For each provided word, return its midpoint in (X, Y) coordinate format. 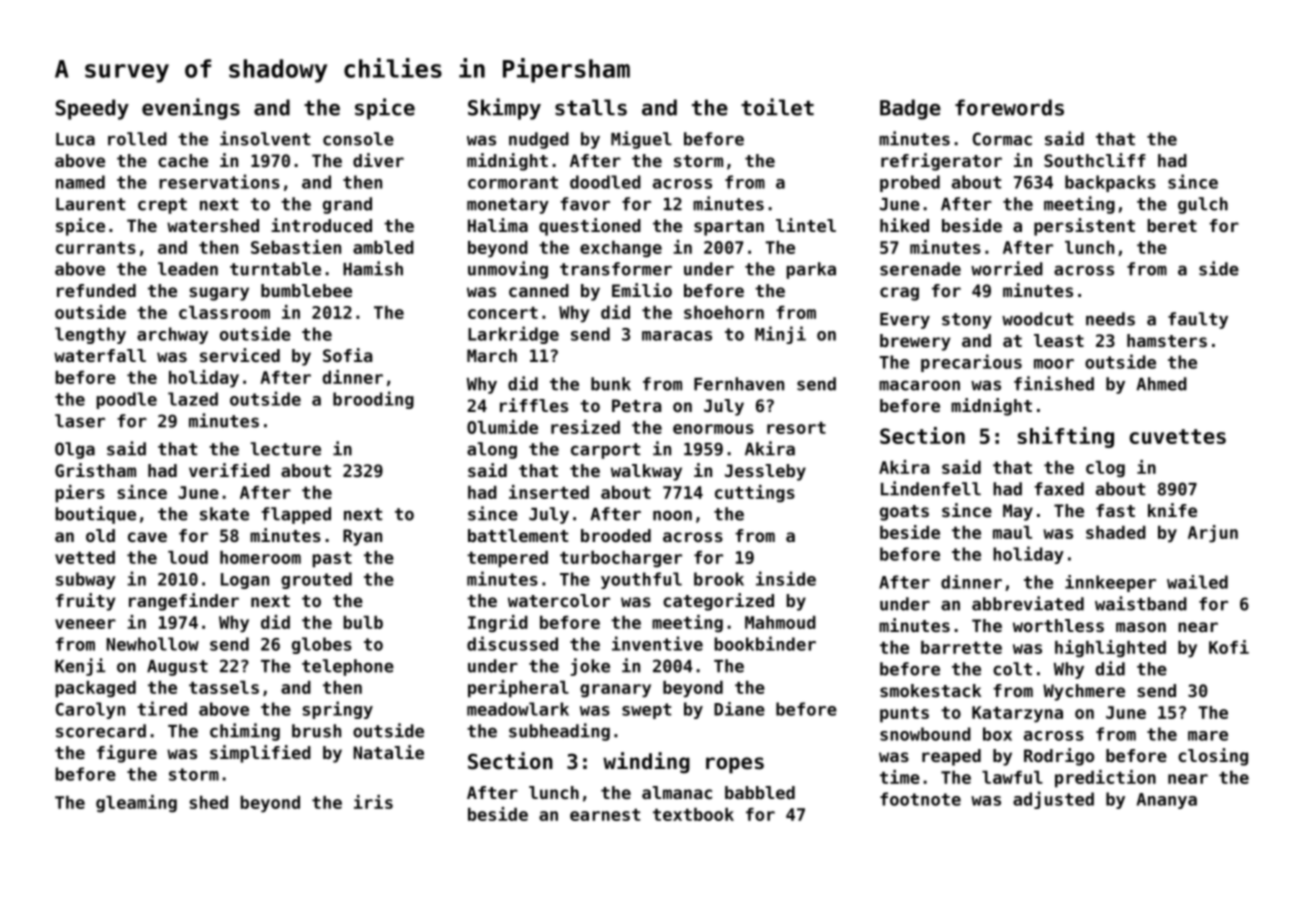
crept (162, 206)
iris (373, 802)
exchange (621, 249)
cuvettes (1177, 436)
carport (605, 451)
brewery (915, 342)
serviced (240, 355)
